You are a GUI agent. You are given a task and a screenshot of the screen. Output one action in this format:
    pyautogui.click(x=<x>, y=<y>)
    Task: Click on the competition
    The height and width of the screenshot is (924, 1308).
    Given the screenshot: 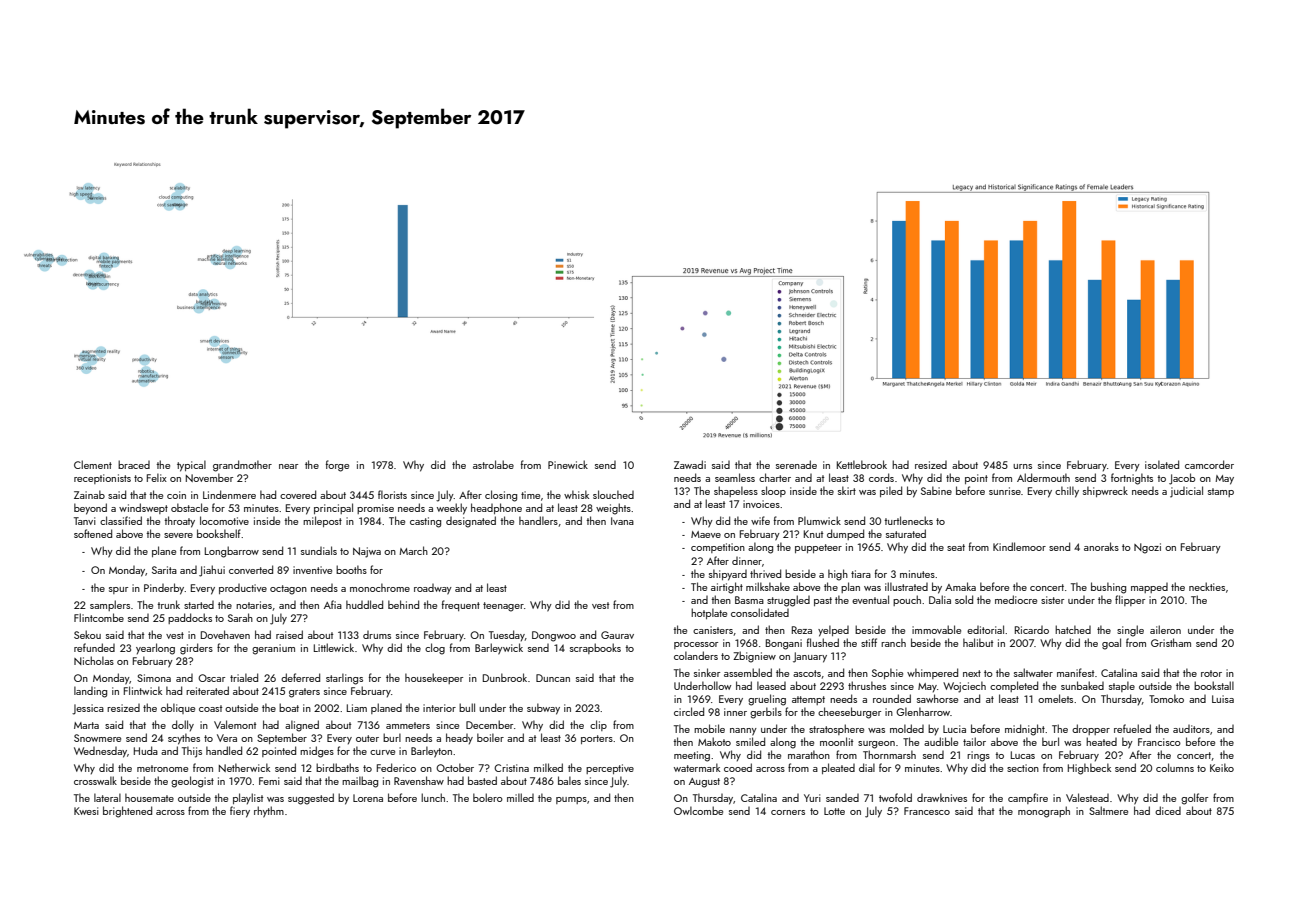 What is the action you would take?
    pyautogui.click(x=718, y=548)
